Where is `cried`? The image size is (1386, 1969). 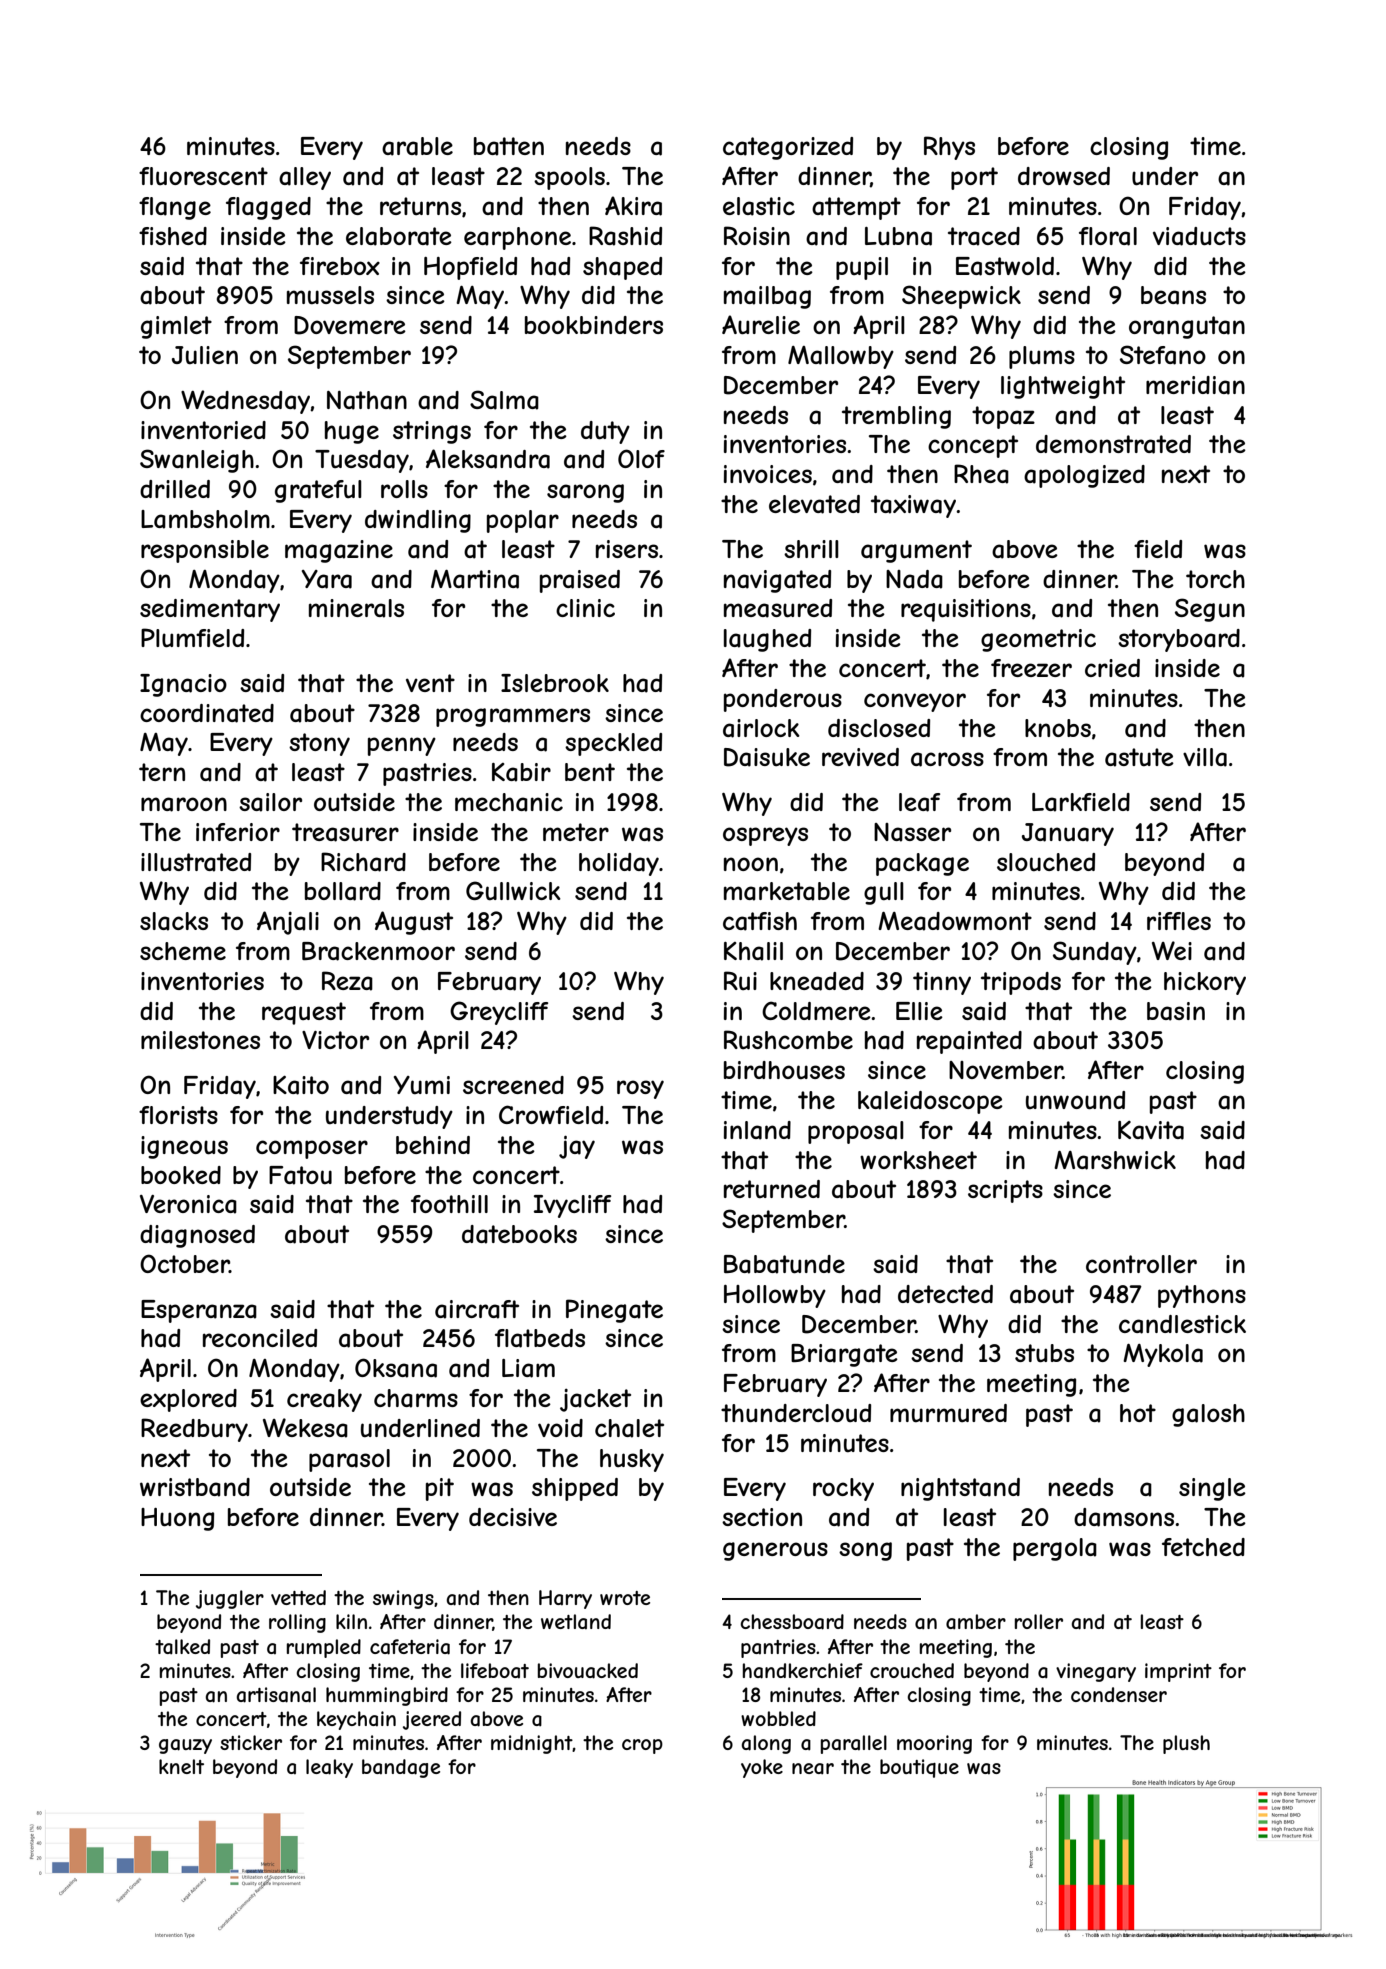
cried is located at coordinates (1112, 668).
